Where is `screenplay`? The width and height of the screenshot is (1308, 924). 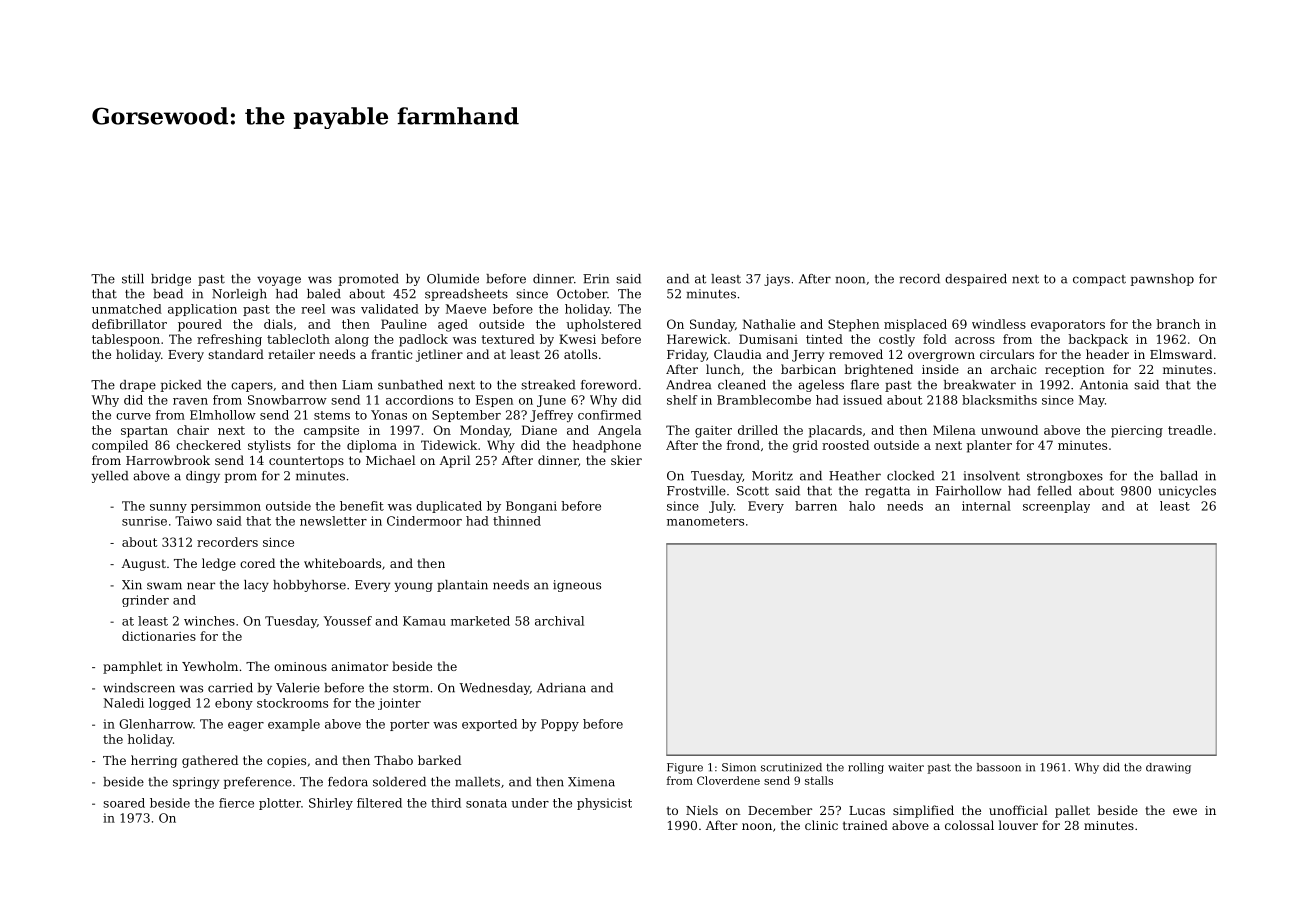
screenplay is located at coordinates (1056, 507).
